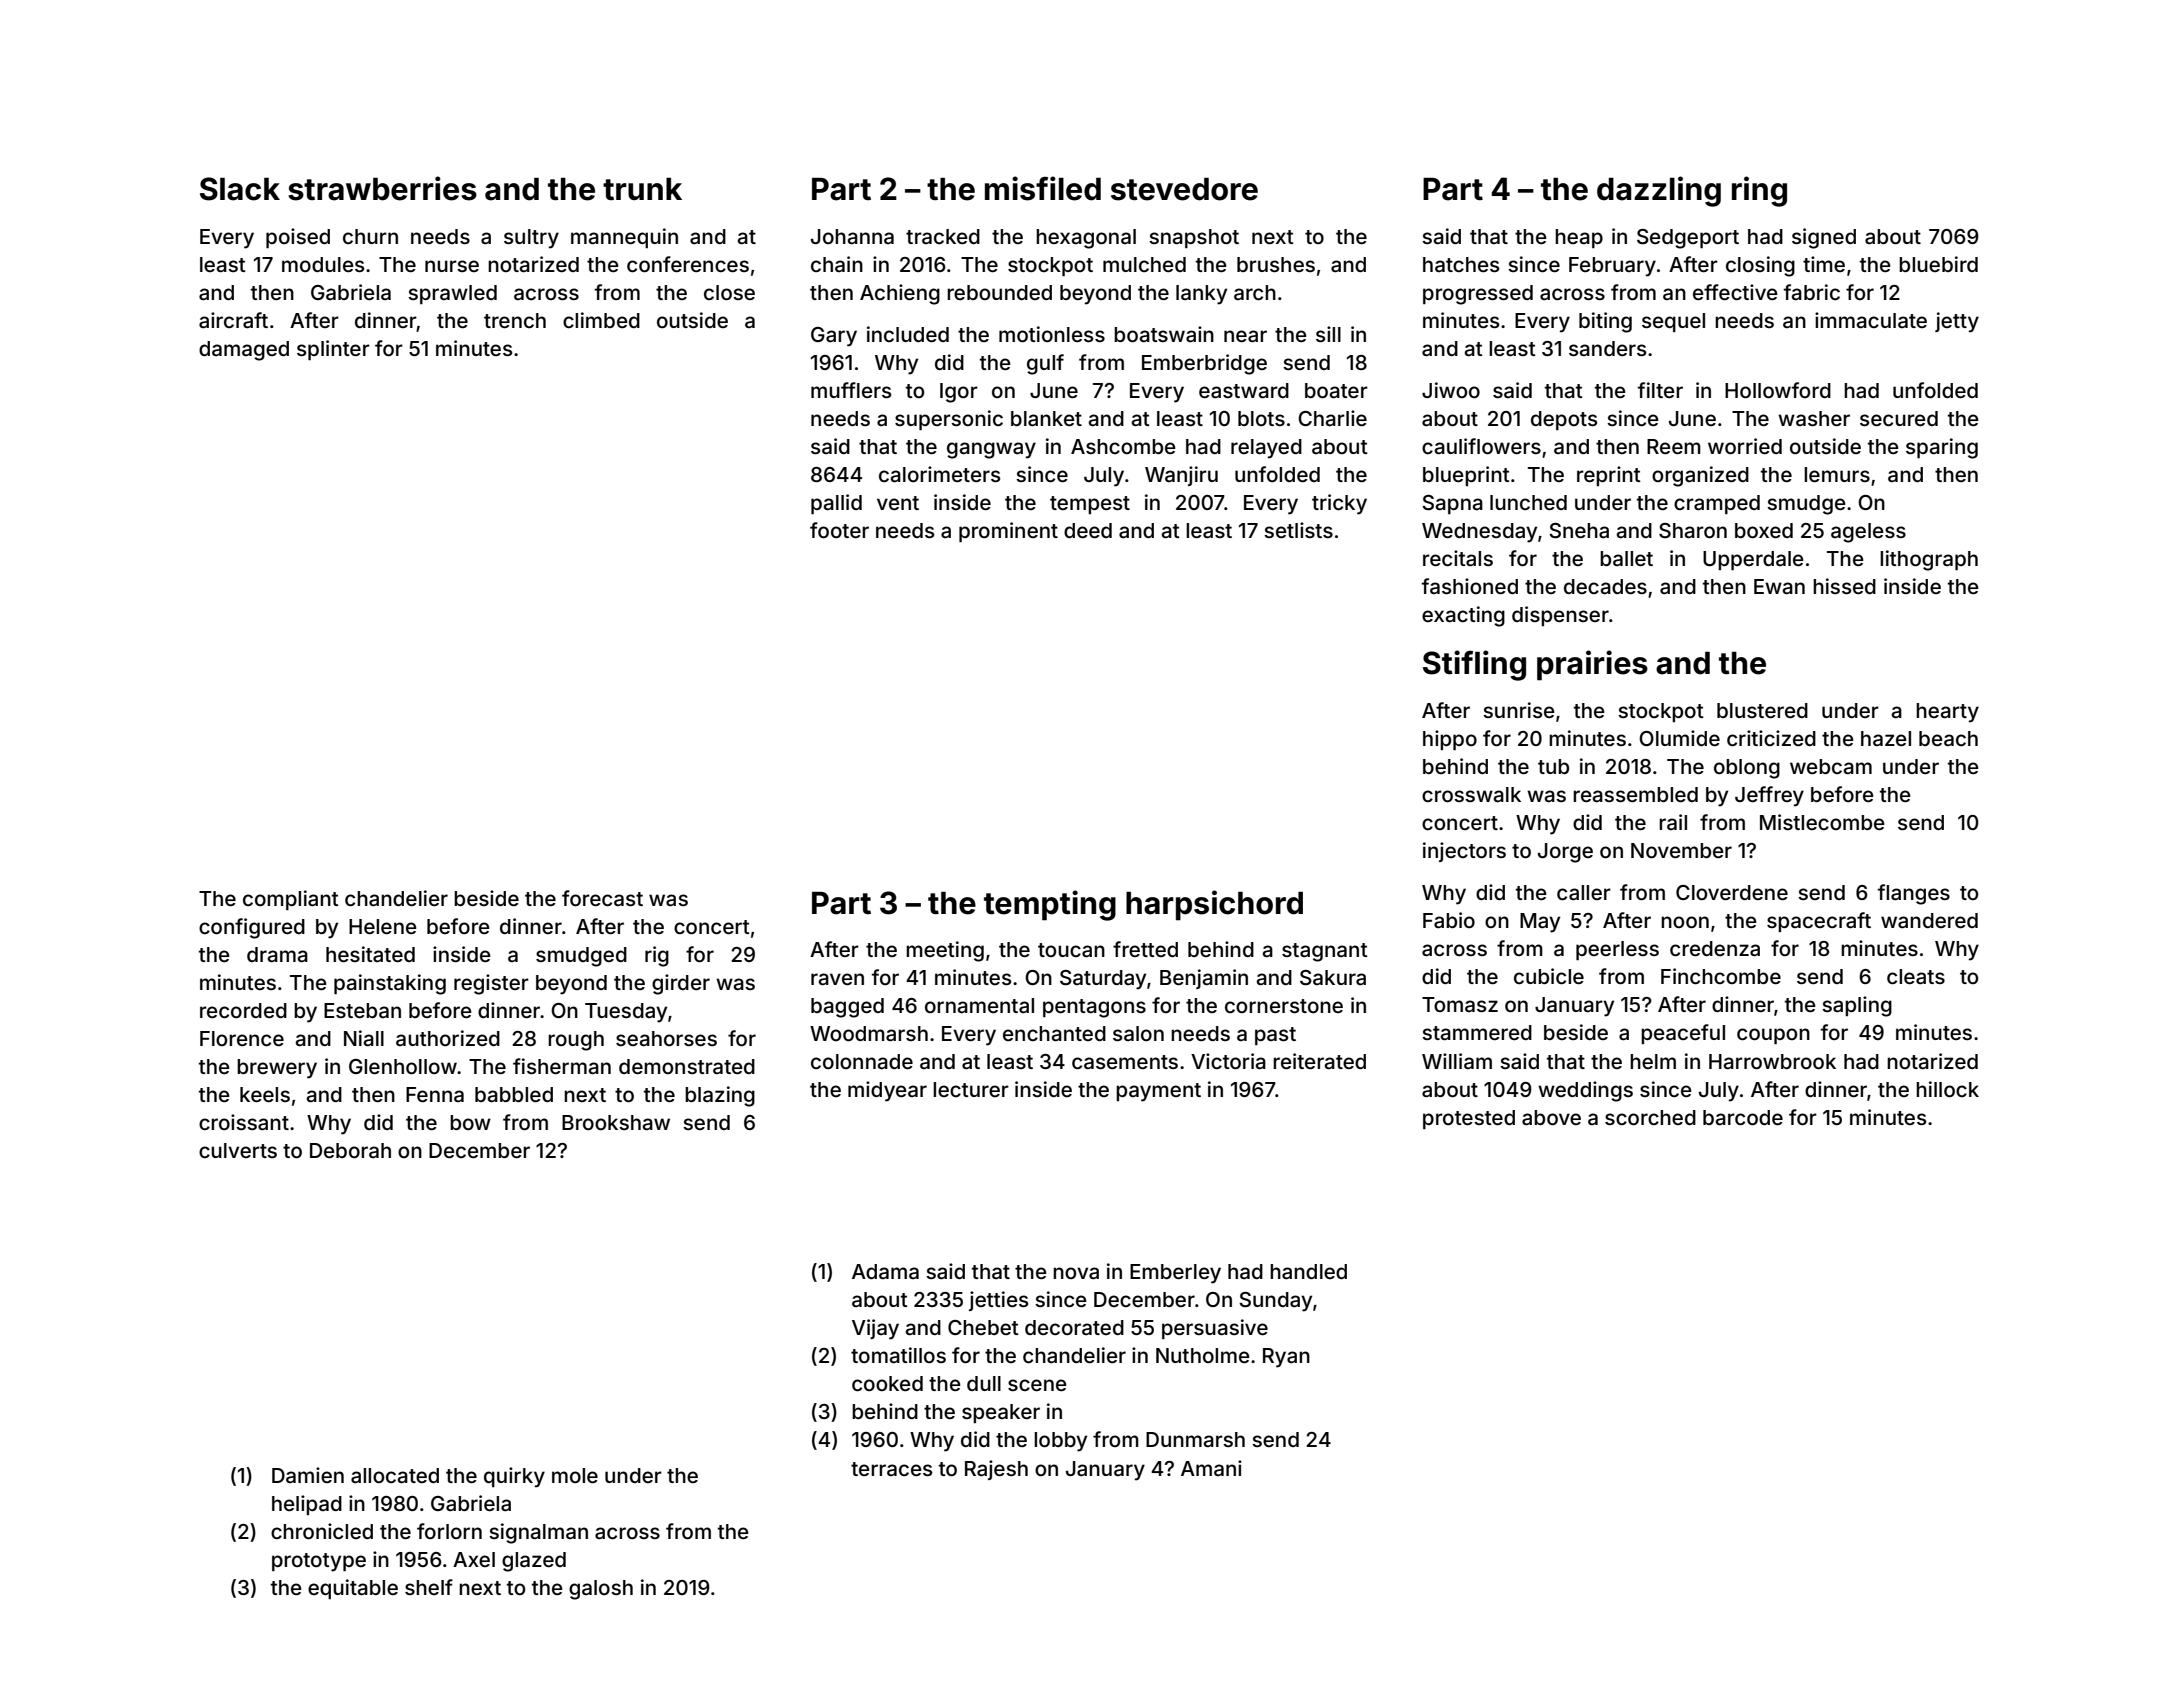  What do you see at coordinates (291, 900) in the document?
I see `compliant` at bounding box center [291, 900].
